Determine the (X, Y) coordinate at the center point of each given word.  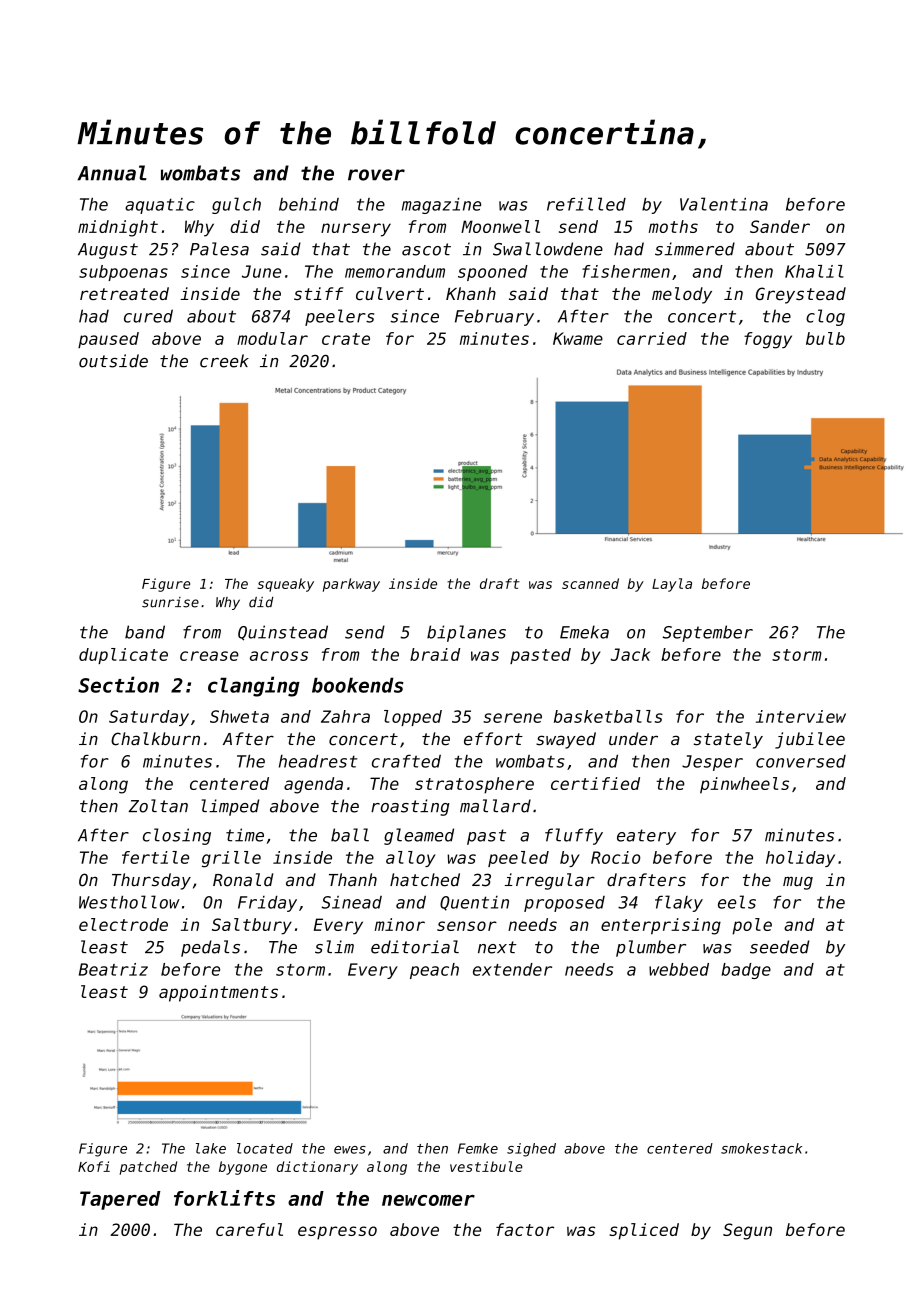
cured (148, 316)
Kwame (578, 338)
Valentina (724, 204)
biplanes (466, 633)
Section (118, 684)
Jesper (712, 763)
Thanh (353, 880)
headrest (318, 761)
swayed (566, 740)
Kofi (94, 1166)
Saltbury (252, 926)
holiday (800, 859)
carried (652, 338)
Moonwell (500, 226)
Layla (672, 585)
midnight (118, 228)
